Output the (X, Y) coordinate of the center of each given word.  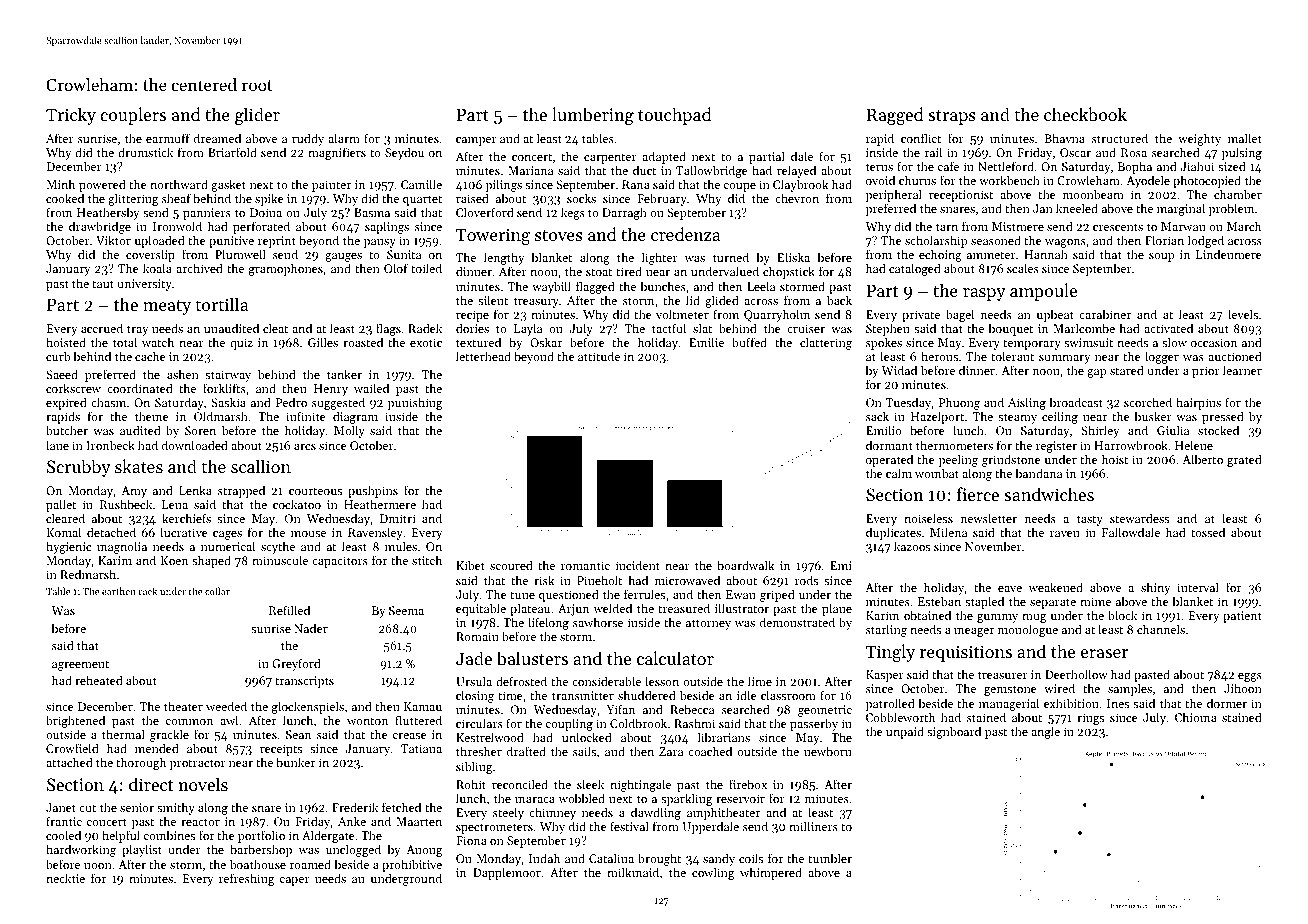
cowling (713, 874)
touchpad (674, 116)
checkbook (1085, 114)
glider (257, 116)
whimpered (771, 873)
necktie (65, 878)
